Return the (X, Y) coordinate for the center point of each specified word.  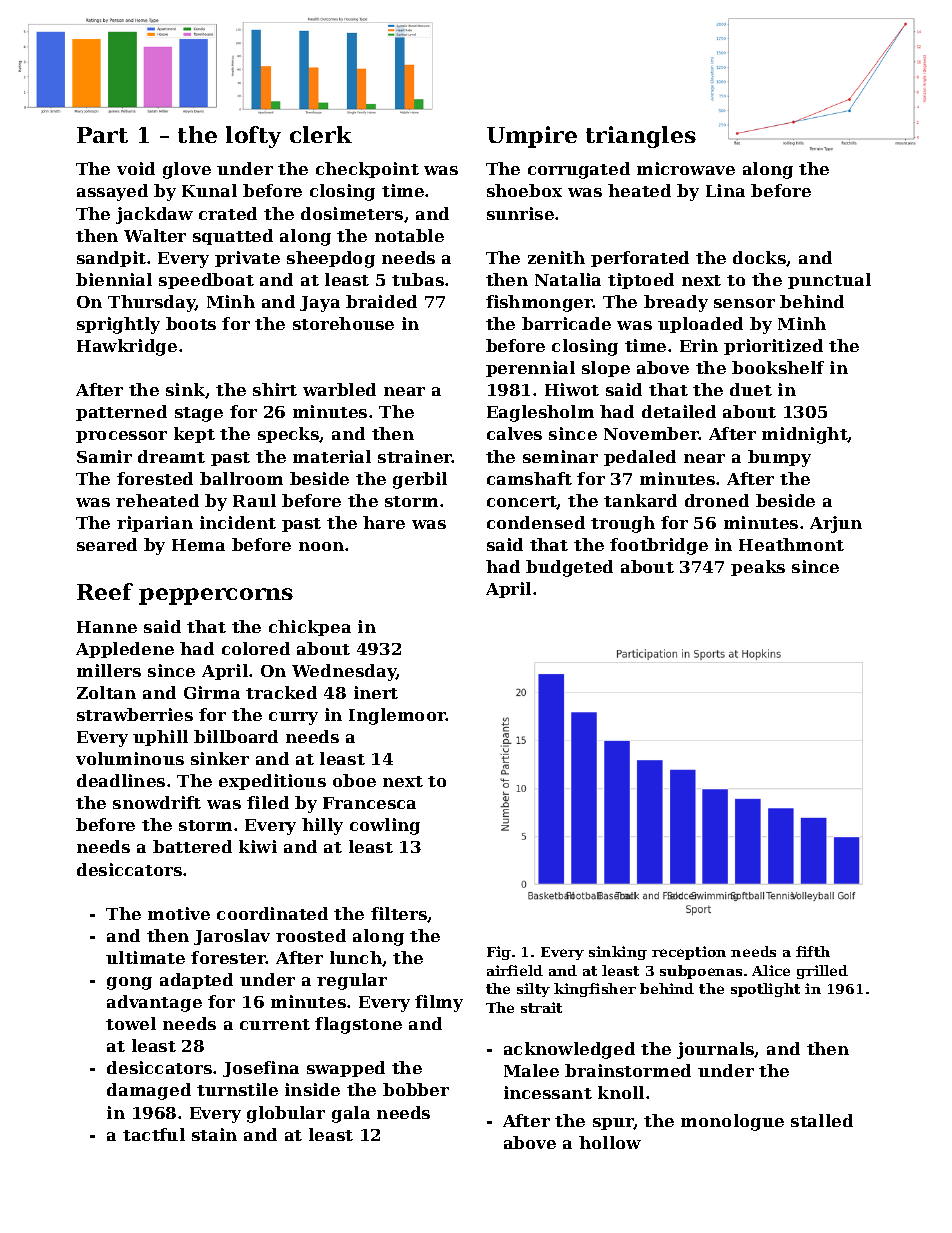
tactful (154, 1134)
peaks (758, 568)
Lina (725, 190)
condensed (536, 522)
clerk (321, 134)
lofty (253, 137)
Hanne (107, 627)
